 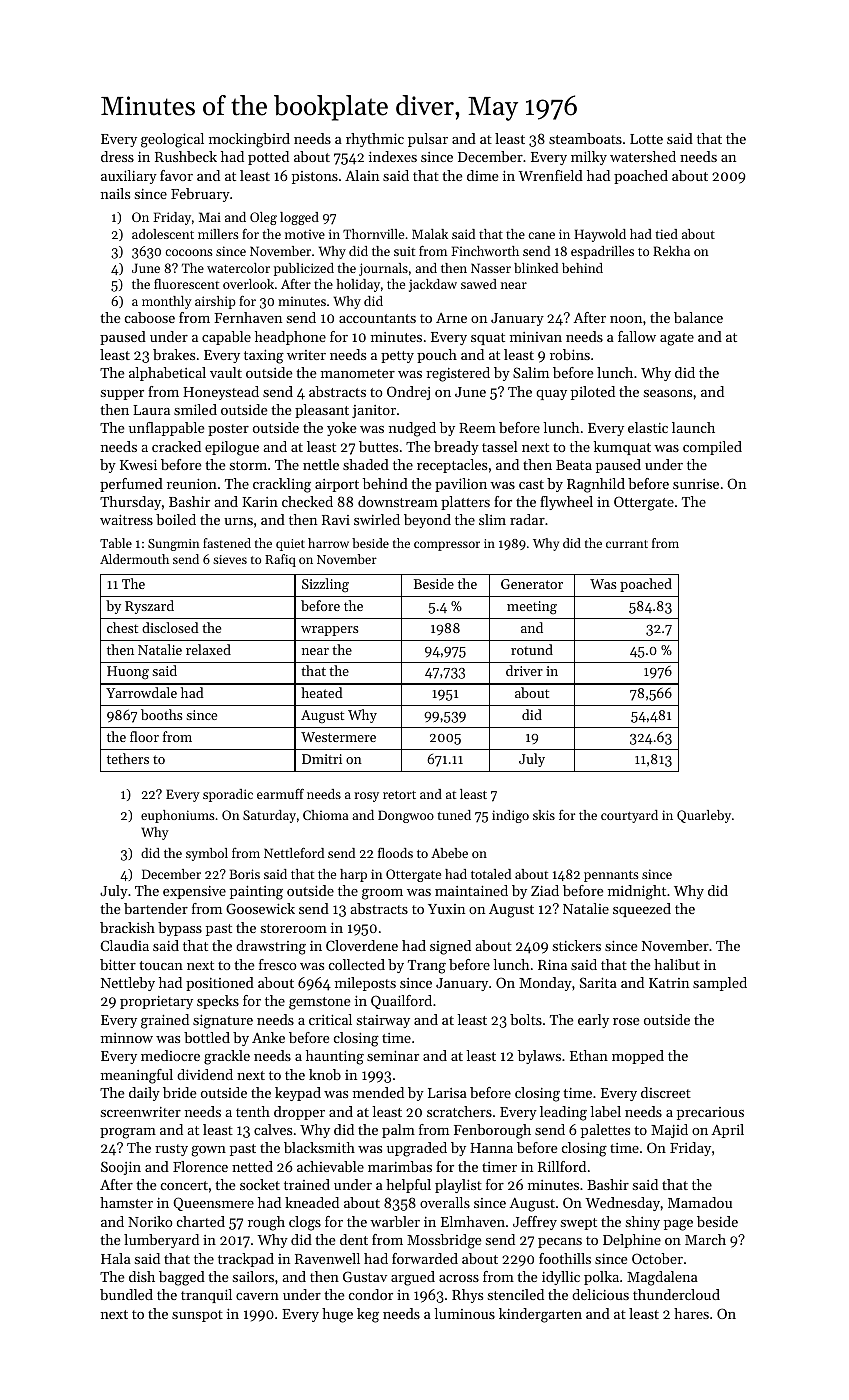 I want to click on courtyard, so click(x=629, y=816).
